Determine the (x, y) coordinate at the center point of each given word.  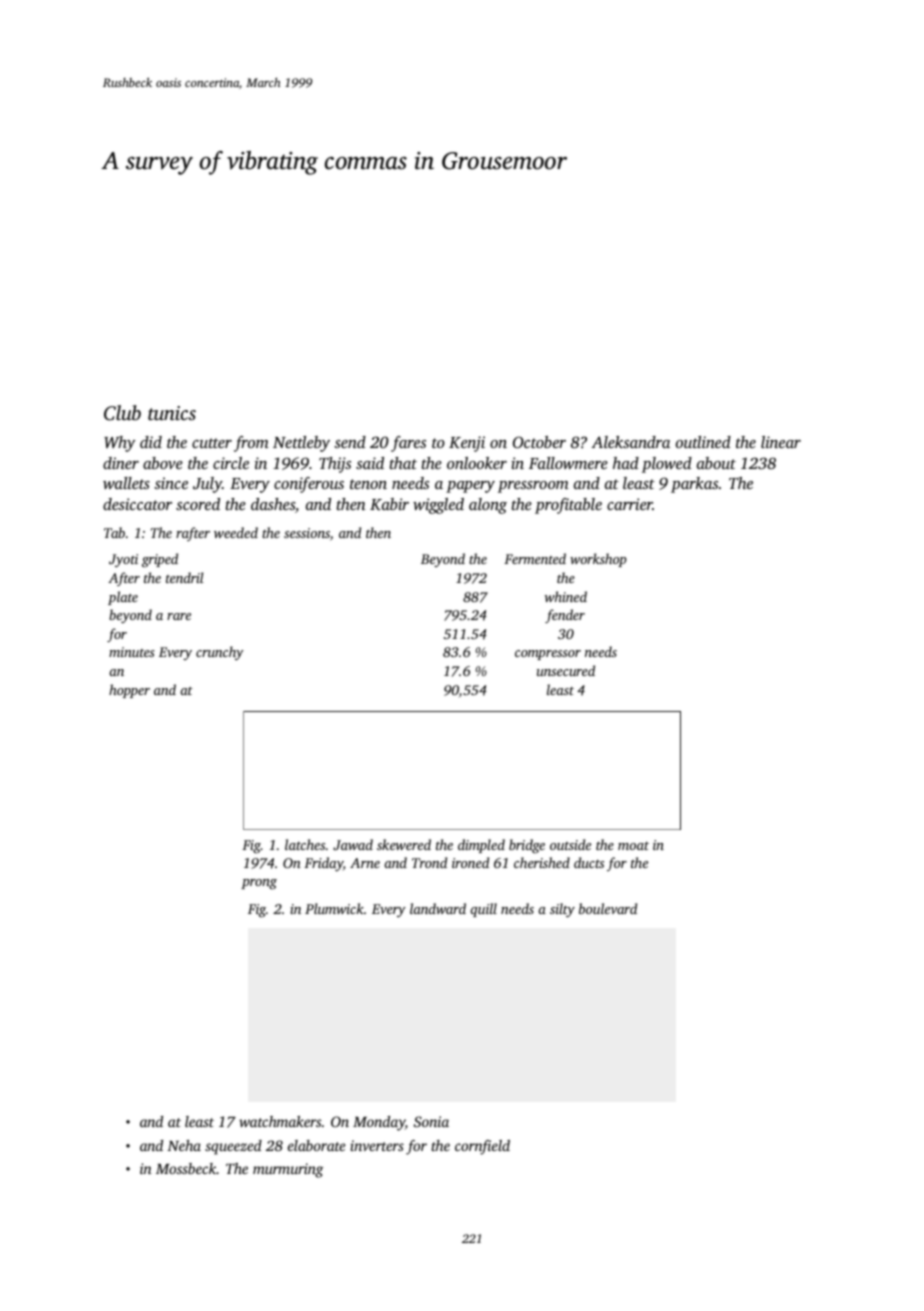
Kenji (467, 444)
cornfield (482, 1147)
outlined (703, 442)
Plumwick (334, 908)
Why (119, 444)
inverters (377, 1145)
